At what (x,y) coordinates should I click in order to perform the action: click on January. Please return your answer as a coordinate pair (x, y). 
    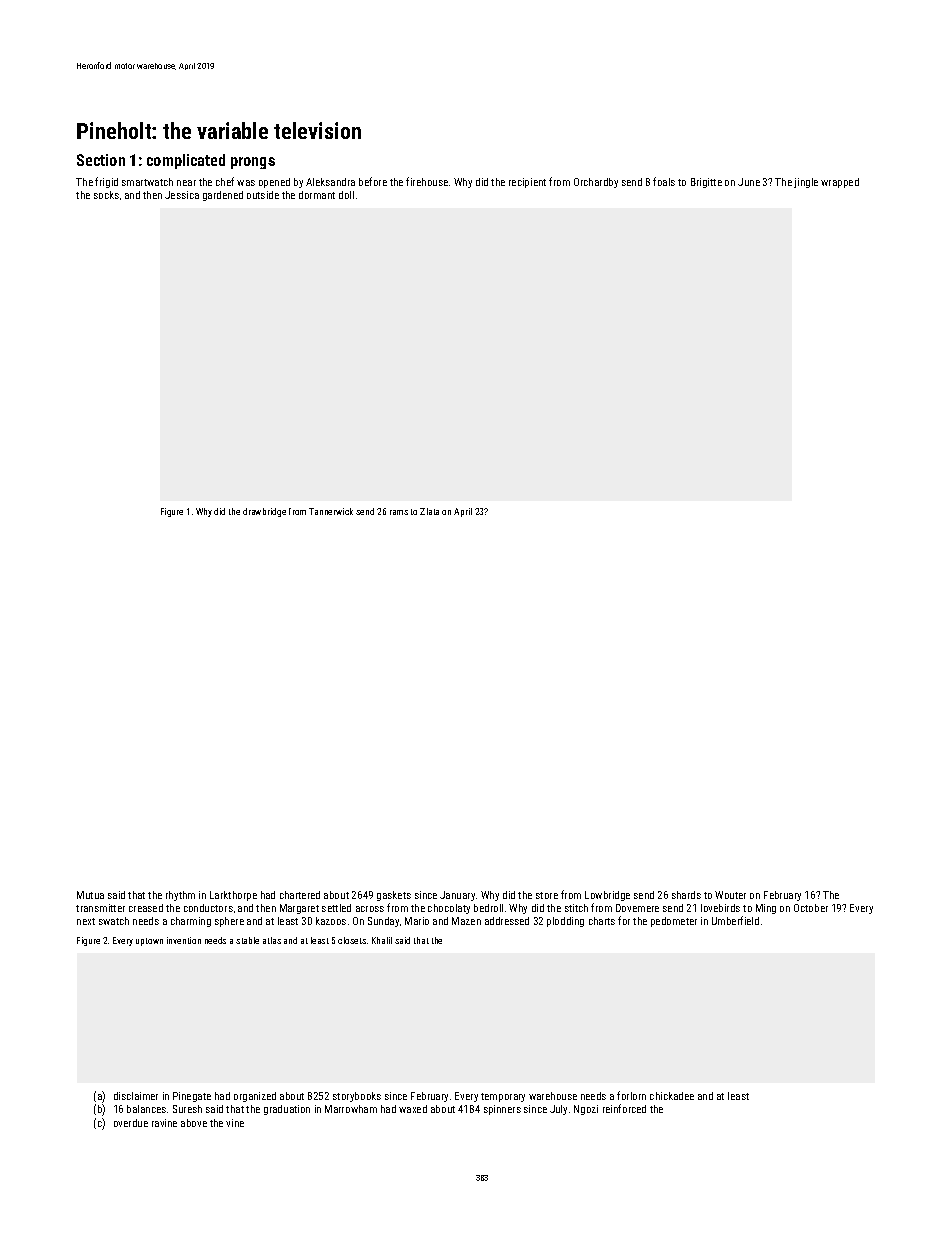
    Looking at the image, I should click on (457, 896).
